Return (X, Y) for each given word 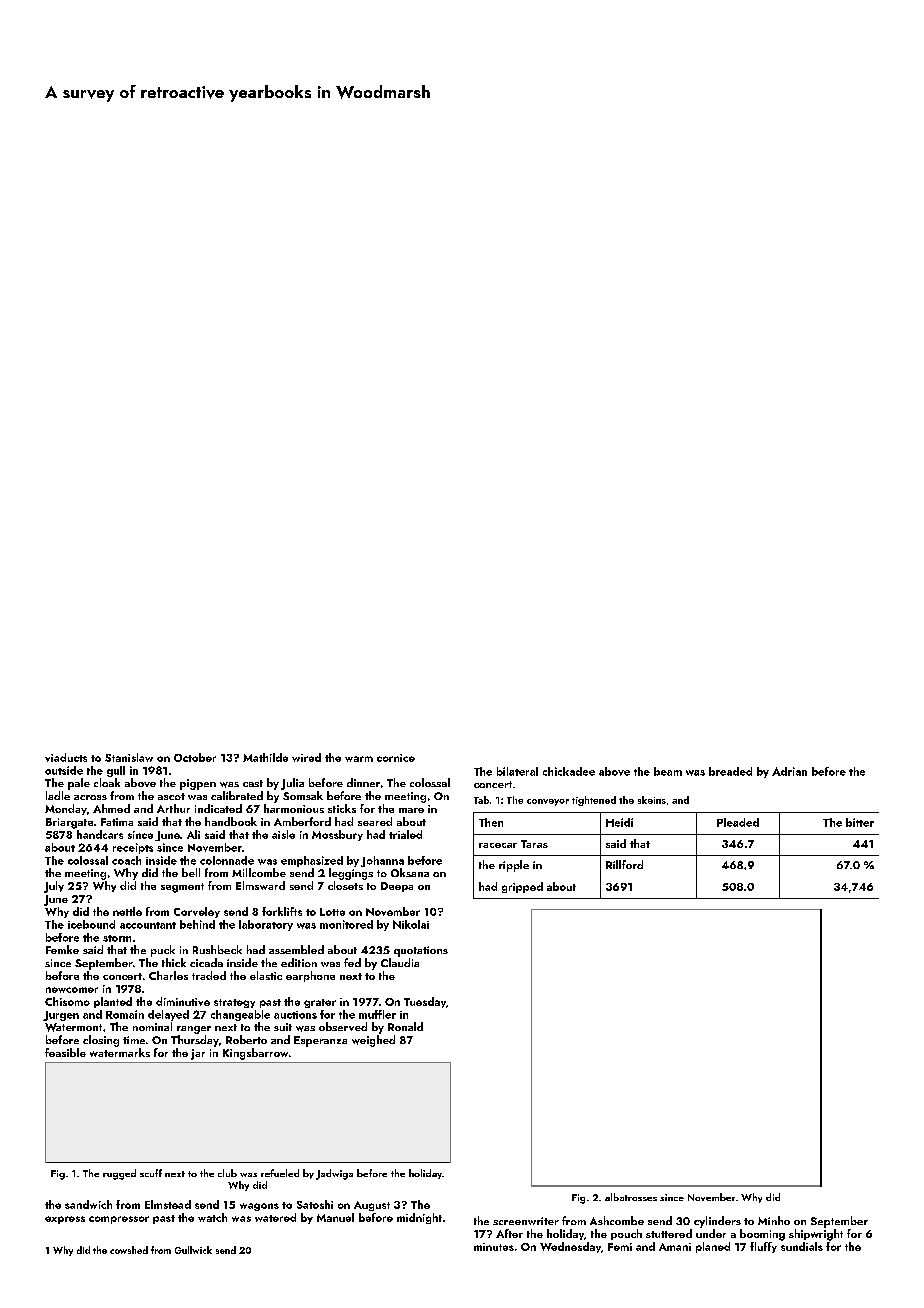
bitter (860, 822)
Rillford (624, 864)
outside (64, 770)
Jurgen (61, 1016)
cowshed (129, 1250)
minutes (494, 1247)
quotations (421, 951)
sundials (802, 1246)
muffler (377, 1014)
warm (359, 759)
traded (209, 975)
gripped (522, 887)
